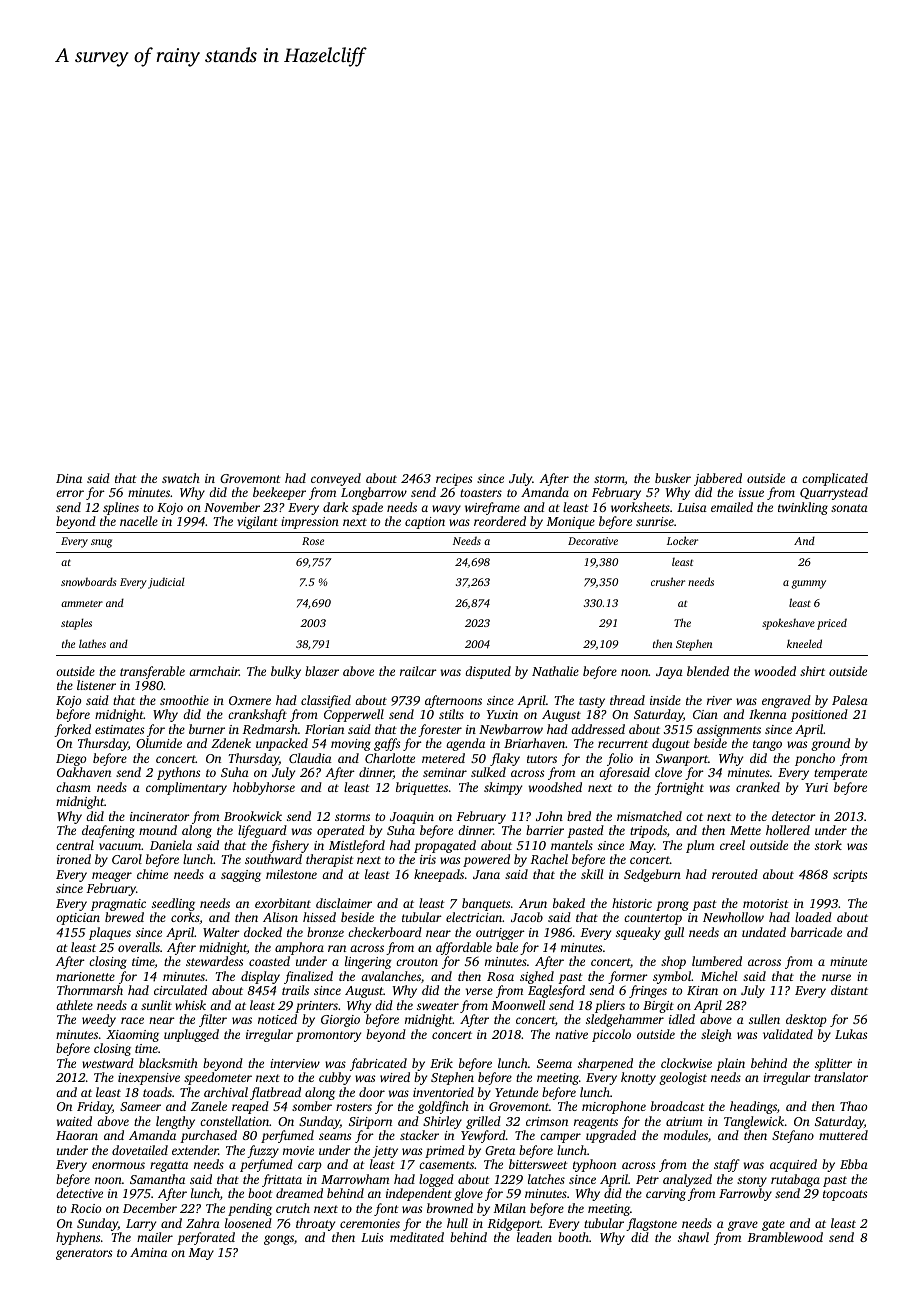 The height and width of the screenshot is (1308, 924). I want to click on emailed, so click(732, 507).
